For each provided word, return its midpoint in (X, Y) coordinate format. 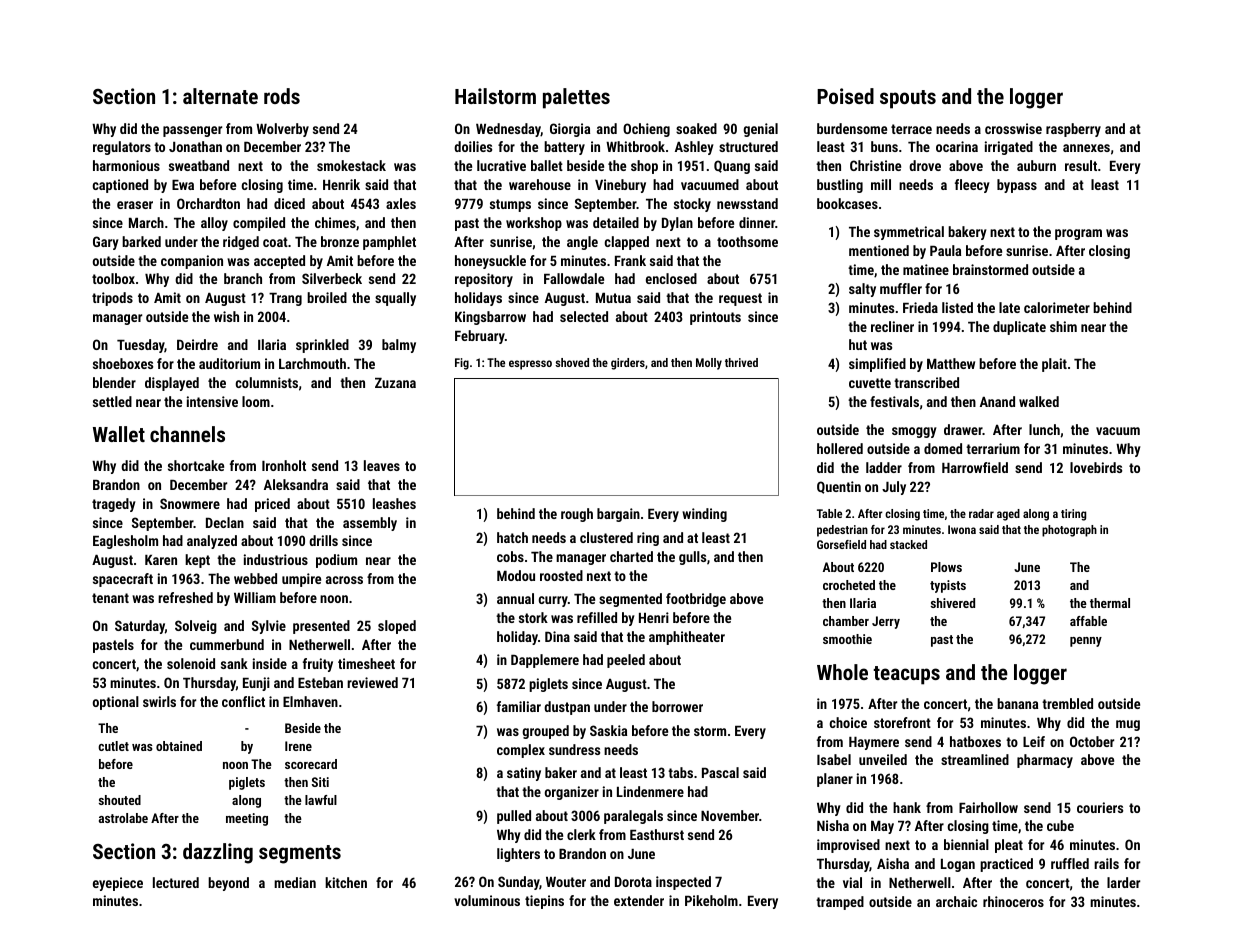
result (1081, 165)
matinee (926, 269)
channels (187, 434)
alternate (220, 96)
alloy (214, 224)
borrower (677, 706)
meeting (247, 819)
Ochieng (646, 130)
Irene (298, 746)
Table (829, 513)
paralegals (633, 817)
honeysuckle (490, 262)
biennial (966, 844)
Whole (842, 672)
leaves (382, 465)
